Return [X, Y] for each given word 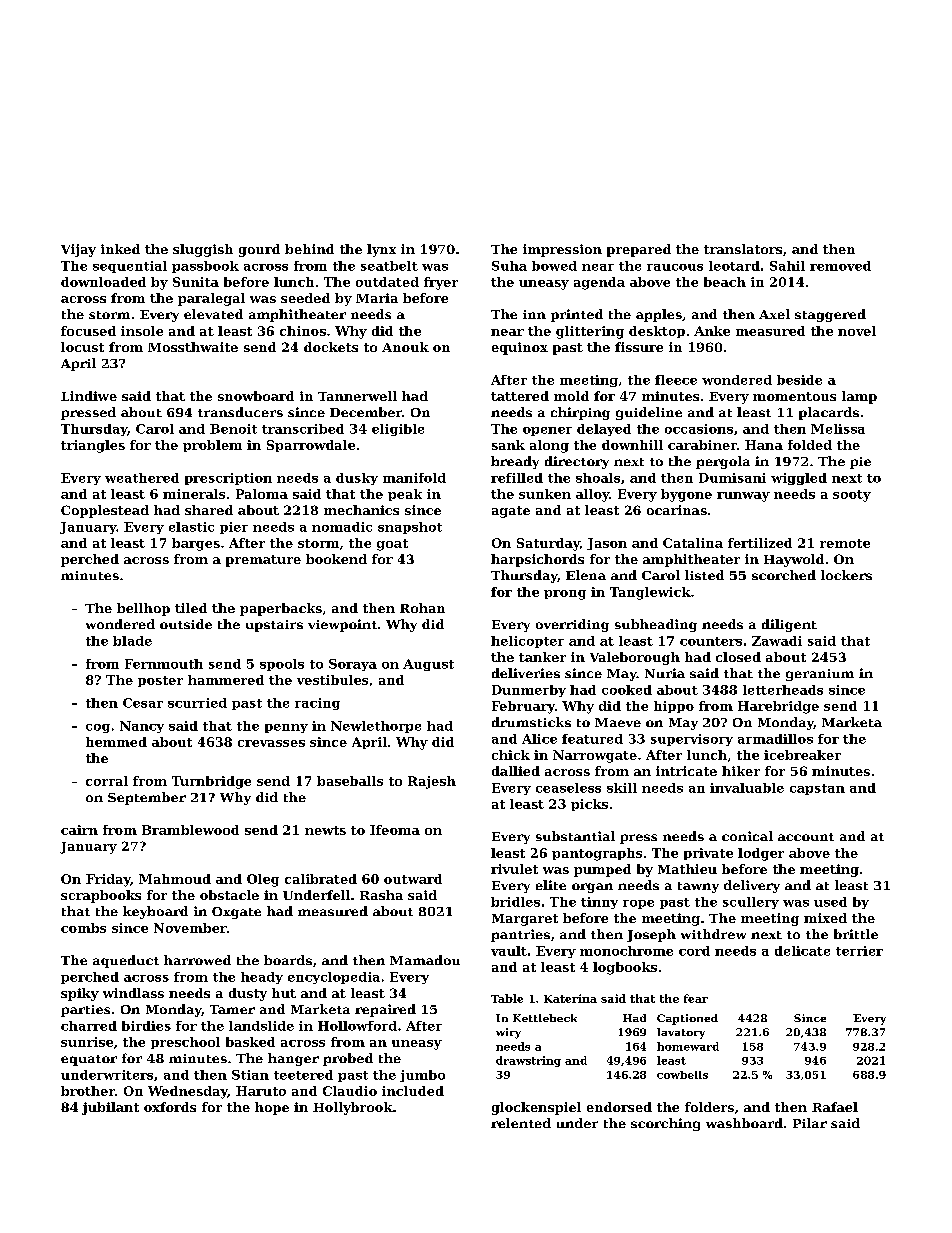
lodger [761, 854]
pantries [520, 935]
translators [743, 249]
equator [89, 1060]
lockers [846, 575]
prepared [639, 250]
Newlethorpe [376, 727]
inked [120, 249]
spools [282, 665]
